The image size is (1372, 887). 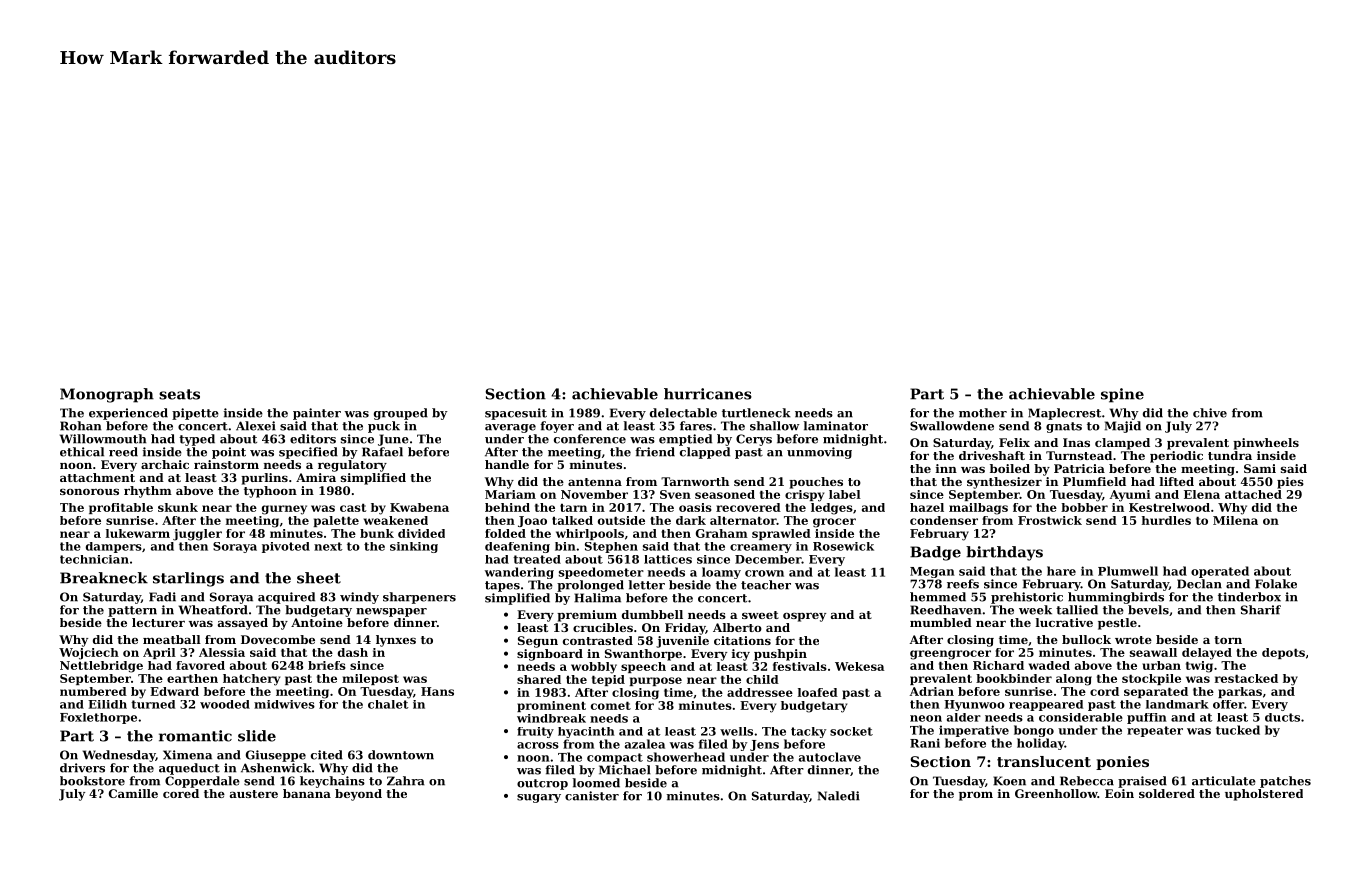 What do you see at coordinates (1064, 427) in the page?
I see `gnats` at bounding box center [1064, 427].
